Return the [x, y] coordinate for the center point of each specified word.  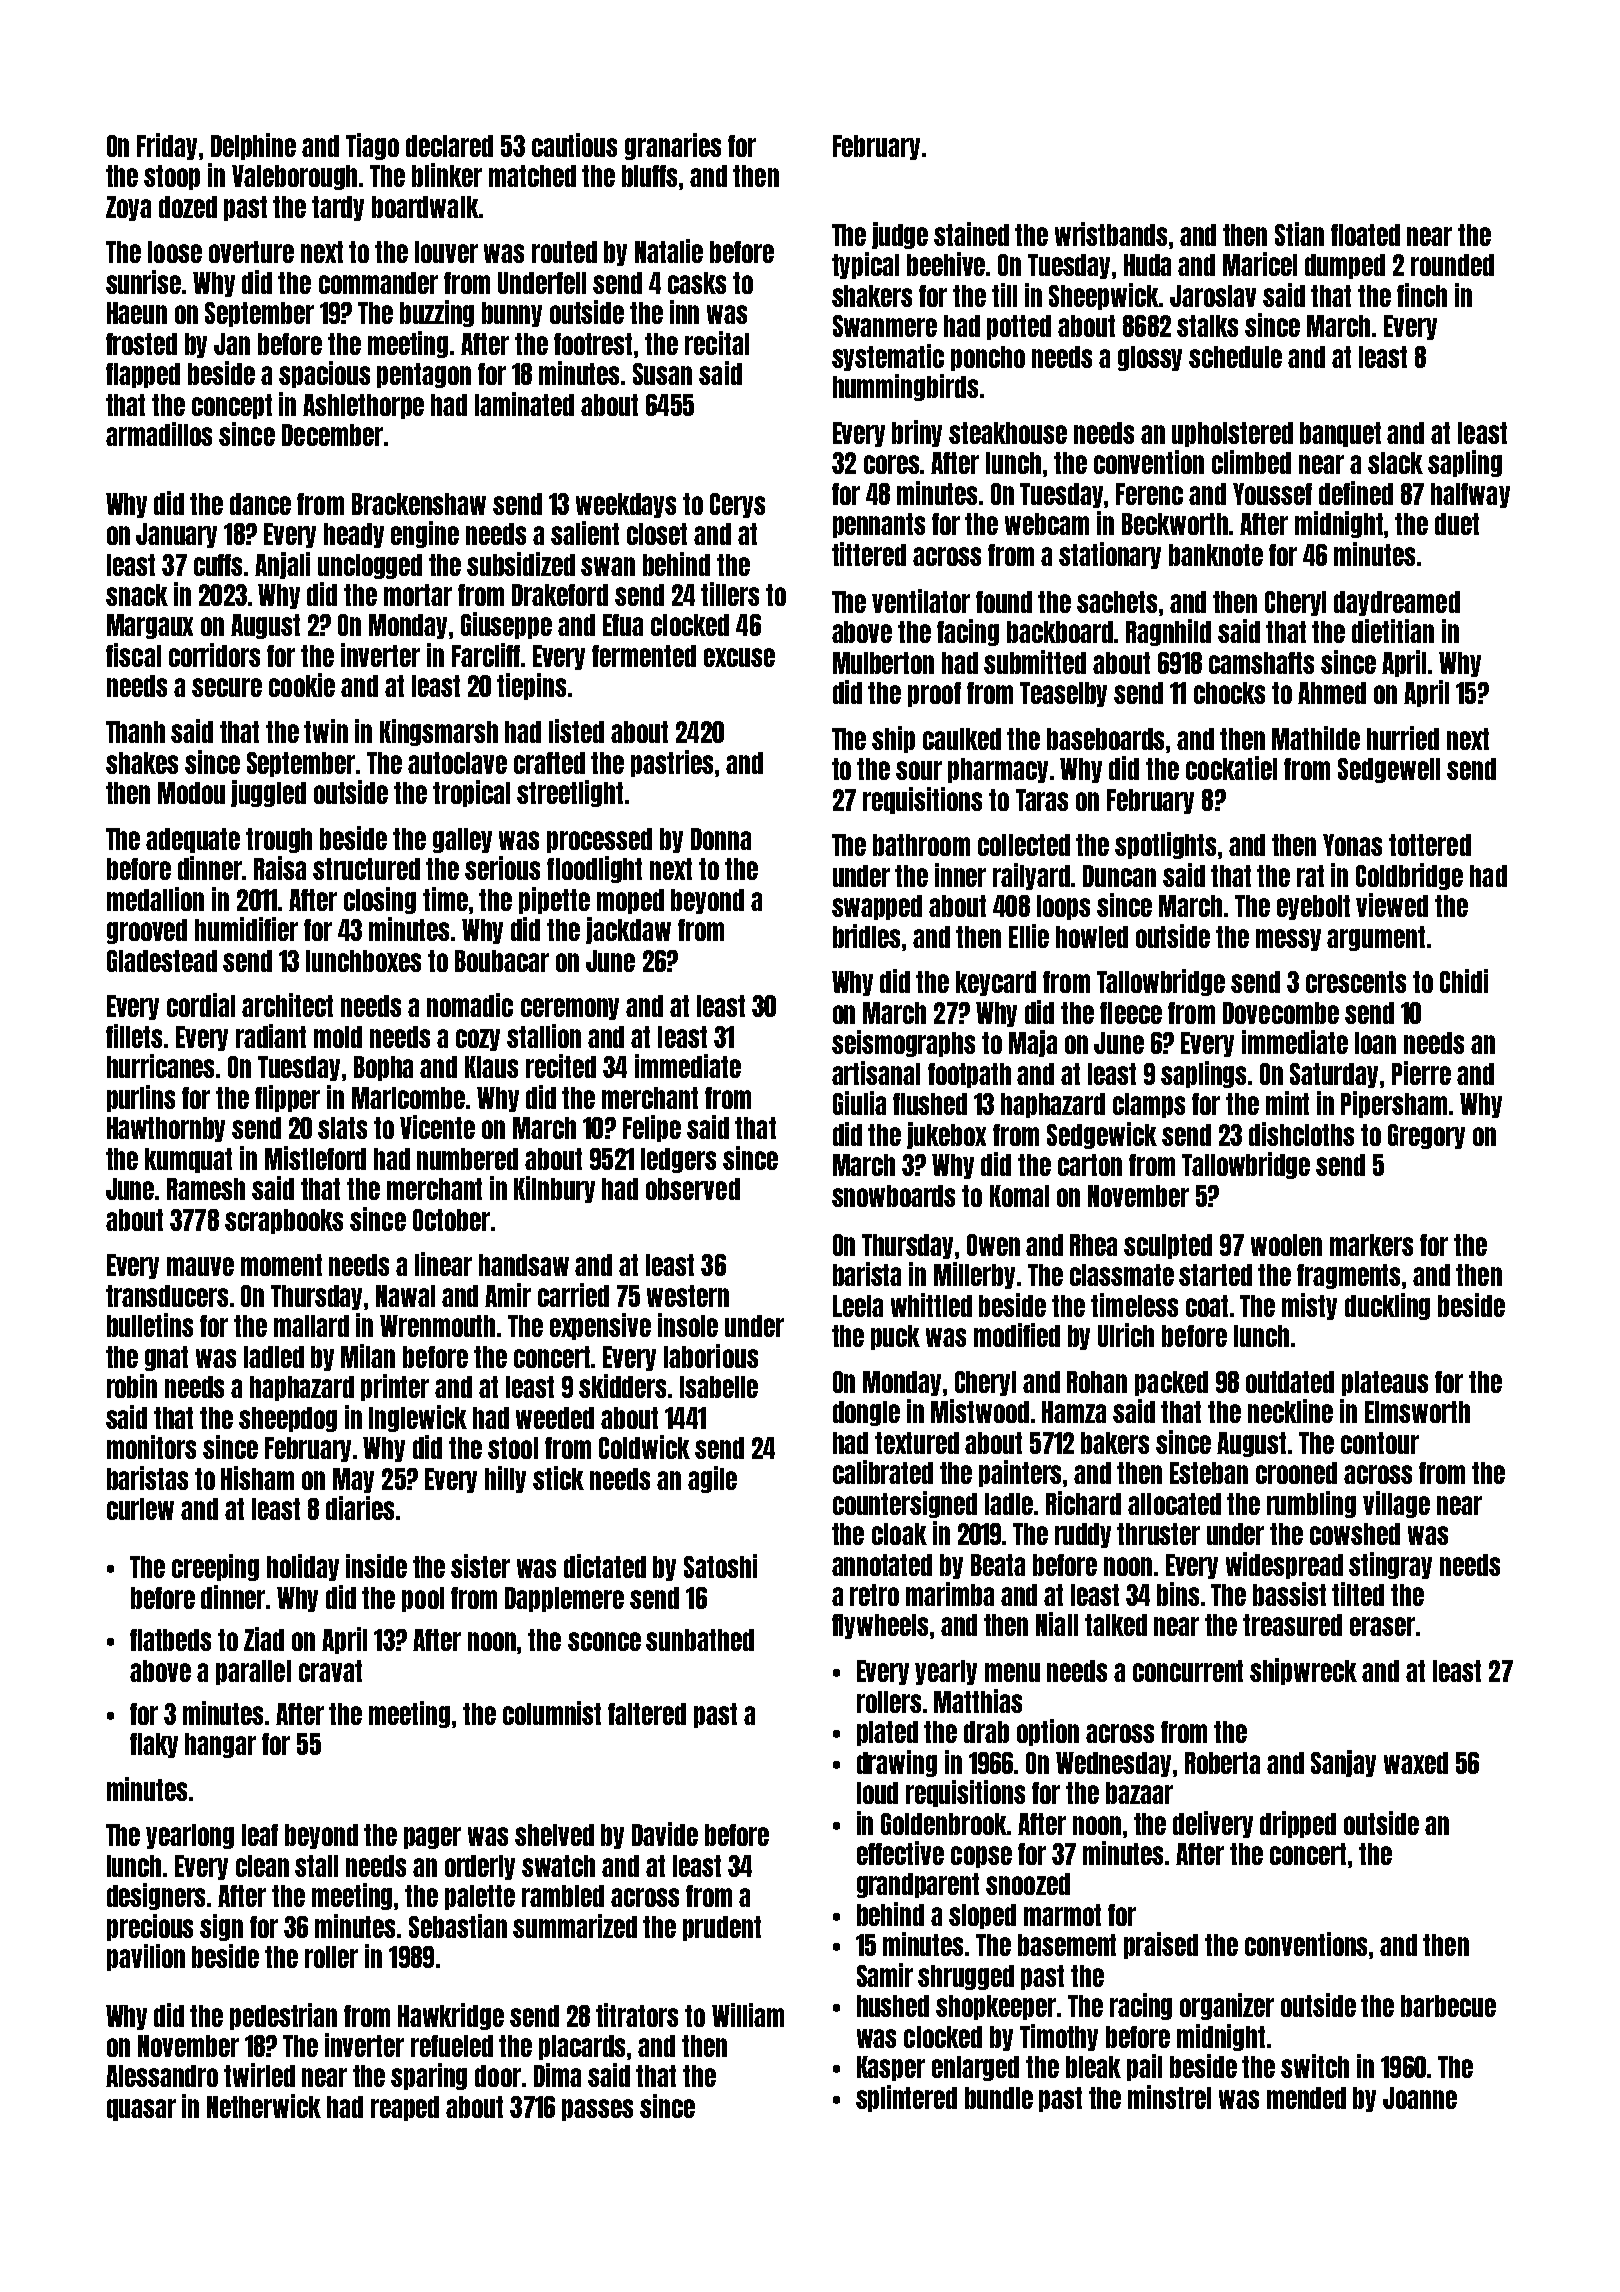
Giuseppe [506, 625]
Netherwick [264, 2106]
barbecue [1448, 2006]
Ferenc [1149, 494]
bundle [999, 2098]
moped [630, 901]
